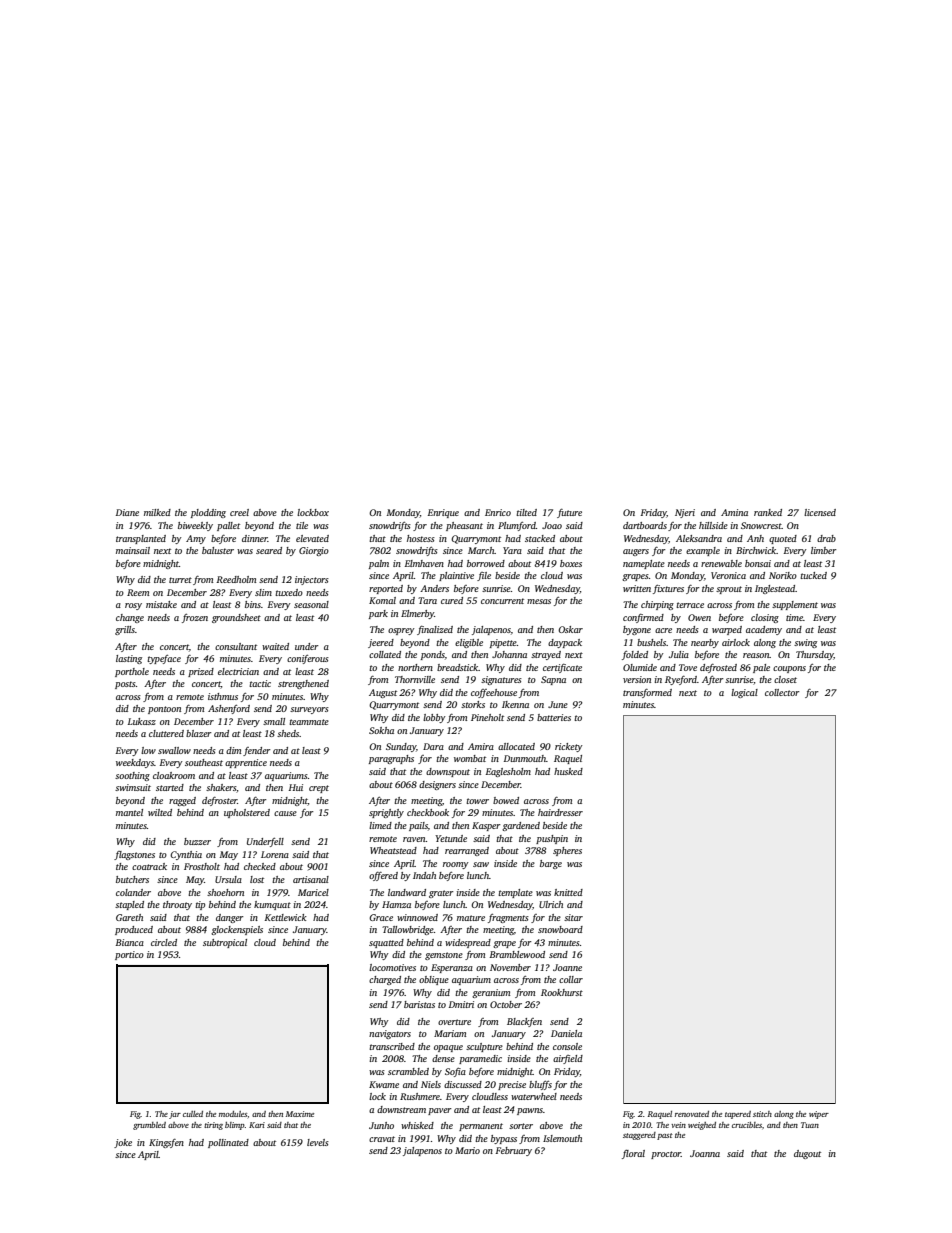 Image resolution: width=952 pixels, height=1233 pixels. I want to click on Eaglesholm, so click(508, 772).
